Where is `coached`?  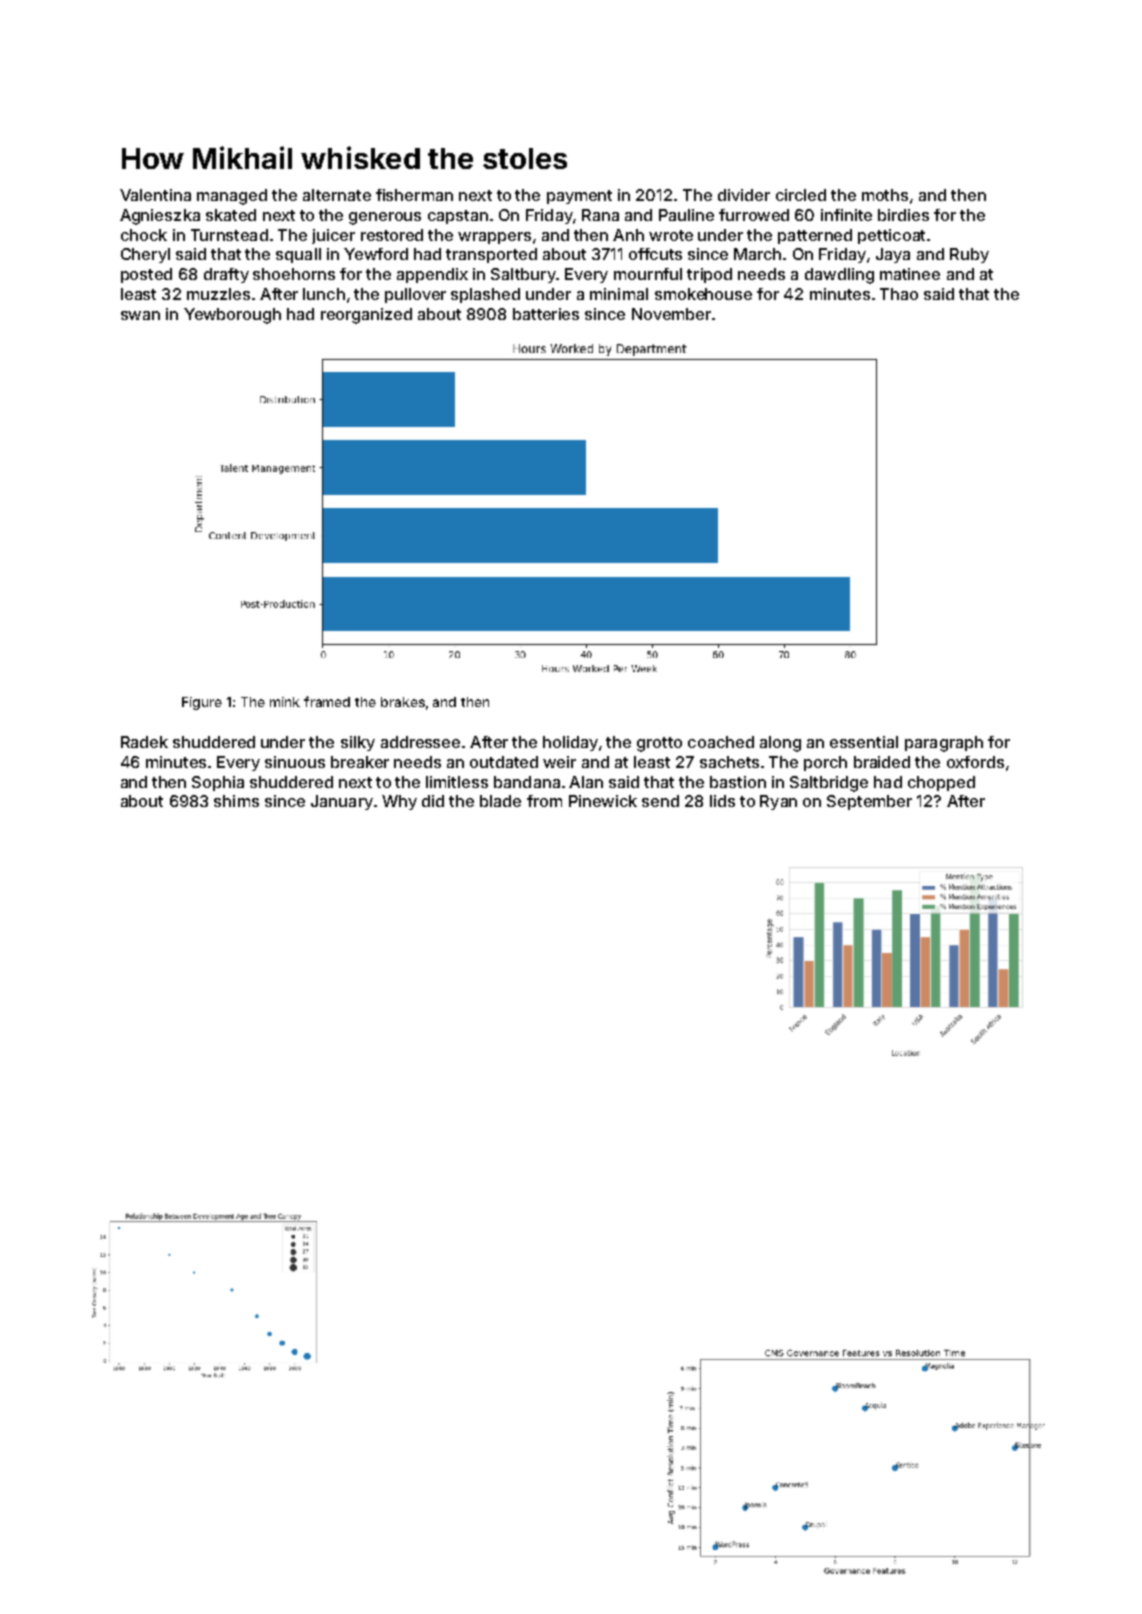
coached is located at coordinates (721, 742).
